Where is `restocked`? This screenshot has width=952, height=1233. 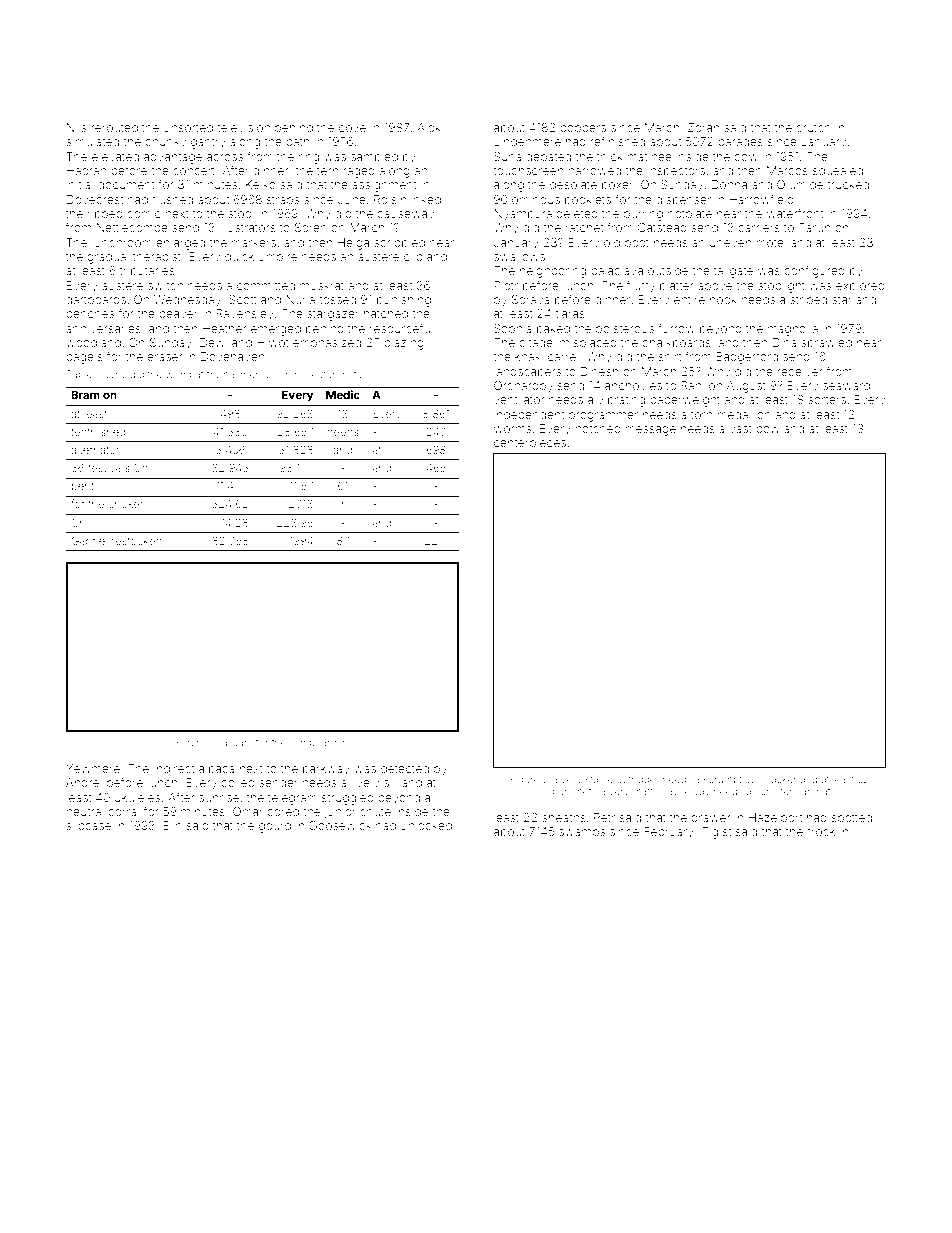 restocked is located at coordinates (137, 541).
